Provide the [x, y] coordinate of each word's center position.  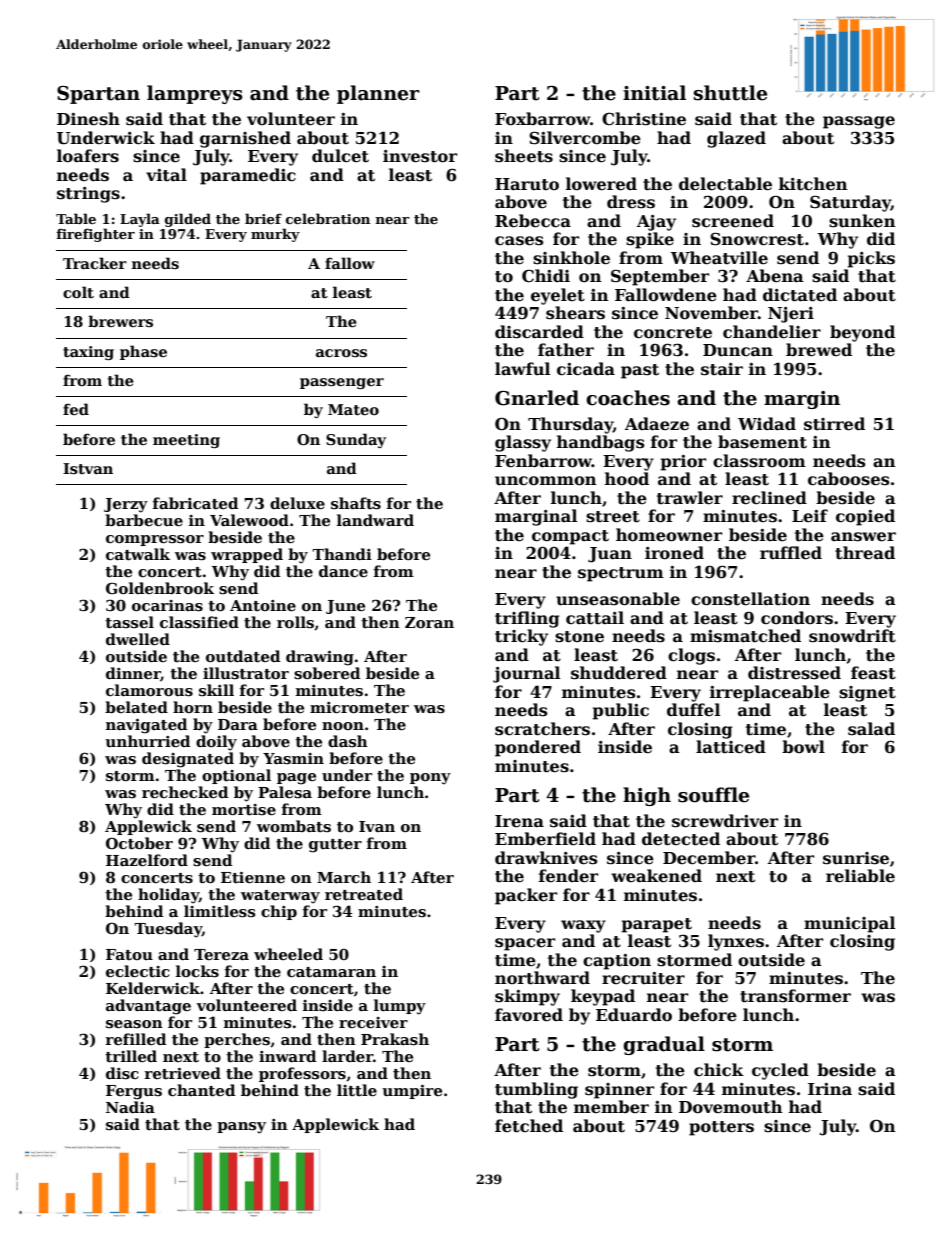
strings [88, 195]
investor [420, 156]
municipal [849, 924]
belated [136, 707]
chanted [201, 1090]
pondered [538, 748]
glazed [736, 139]
